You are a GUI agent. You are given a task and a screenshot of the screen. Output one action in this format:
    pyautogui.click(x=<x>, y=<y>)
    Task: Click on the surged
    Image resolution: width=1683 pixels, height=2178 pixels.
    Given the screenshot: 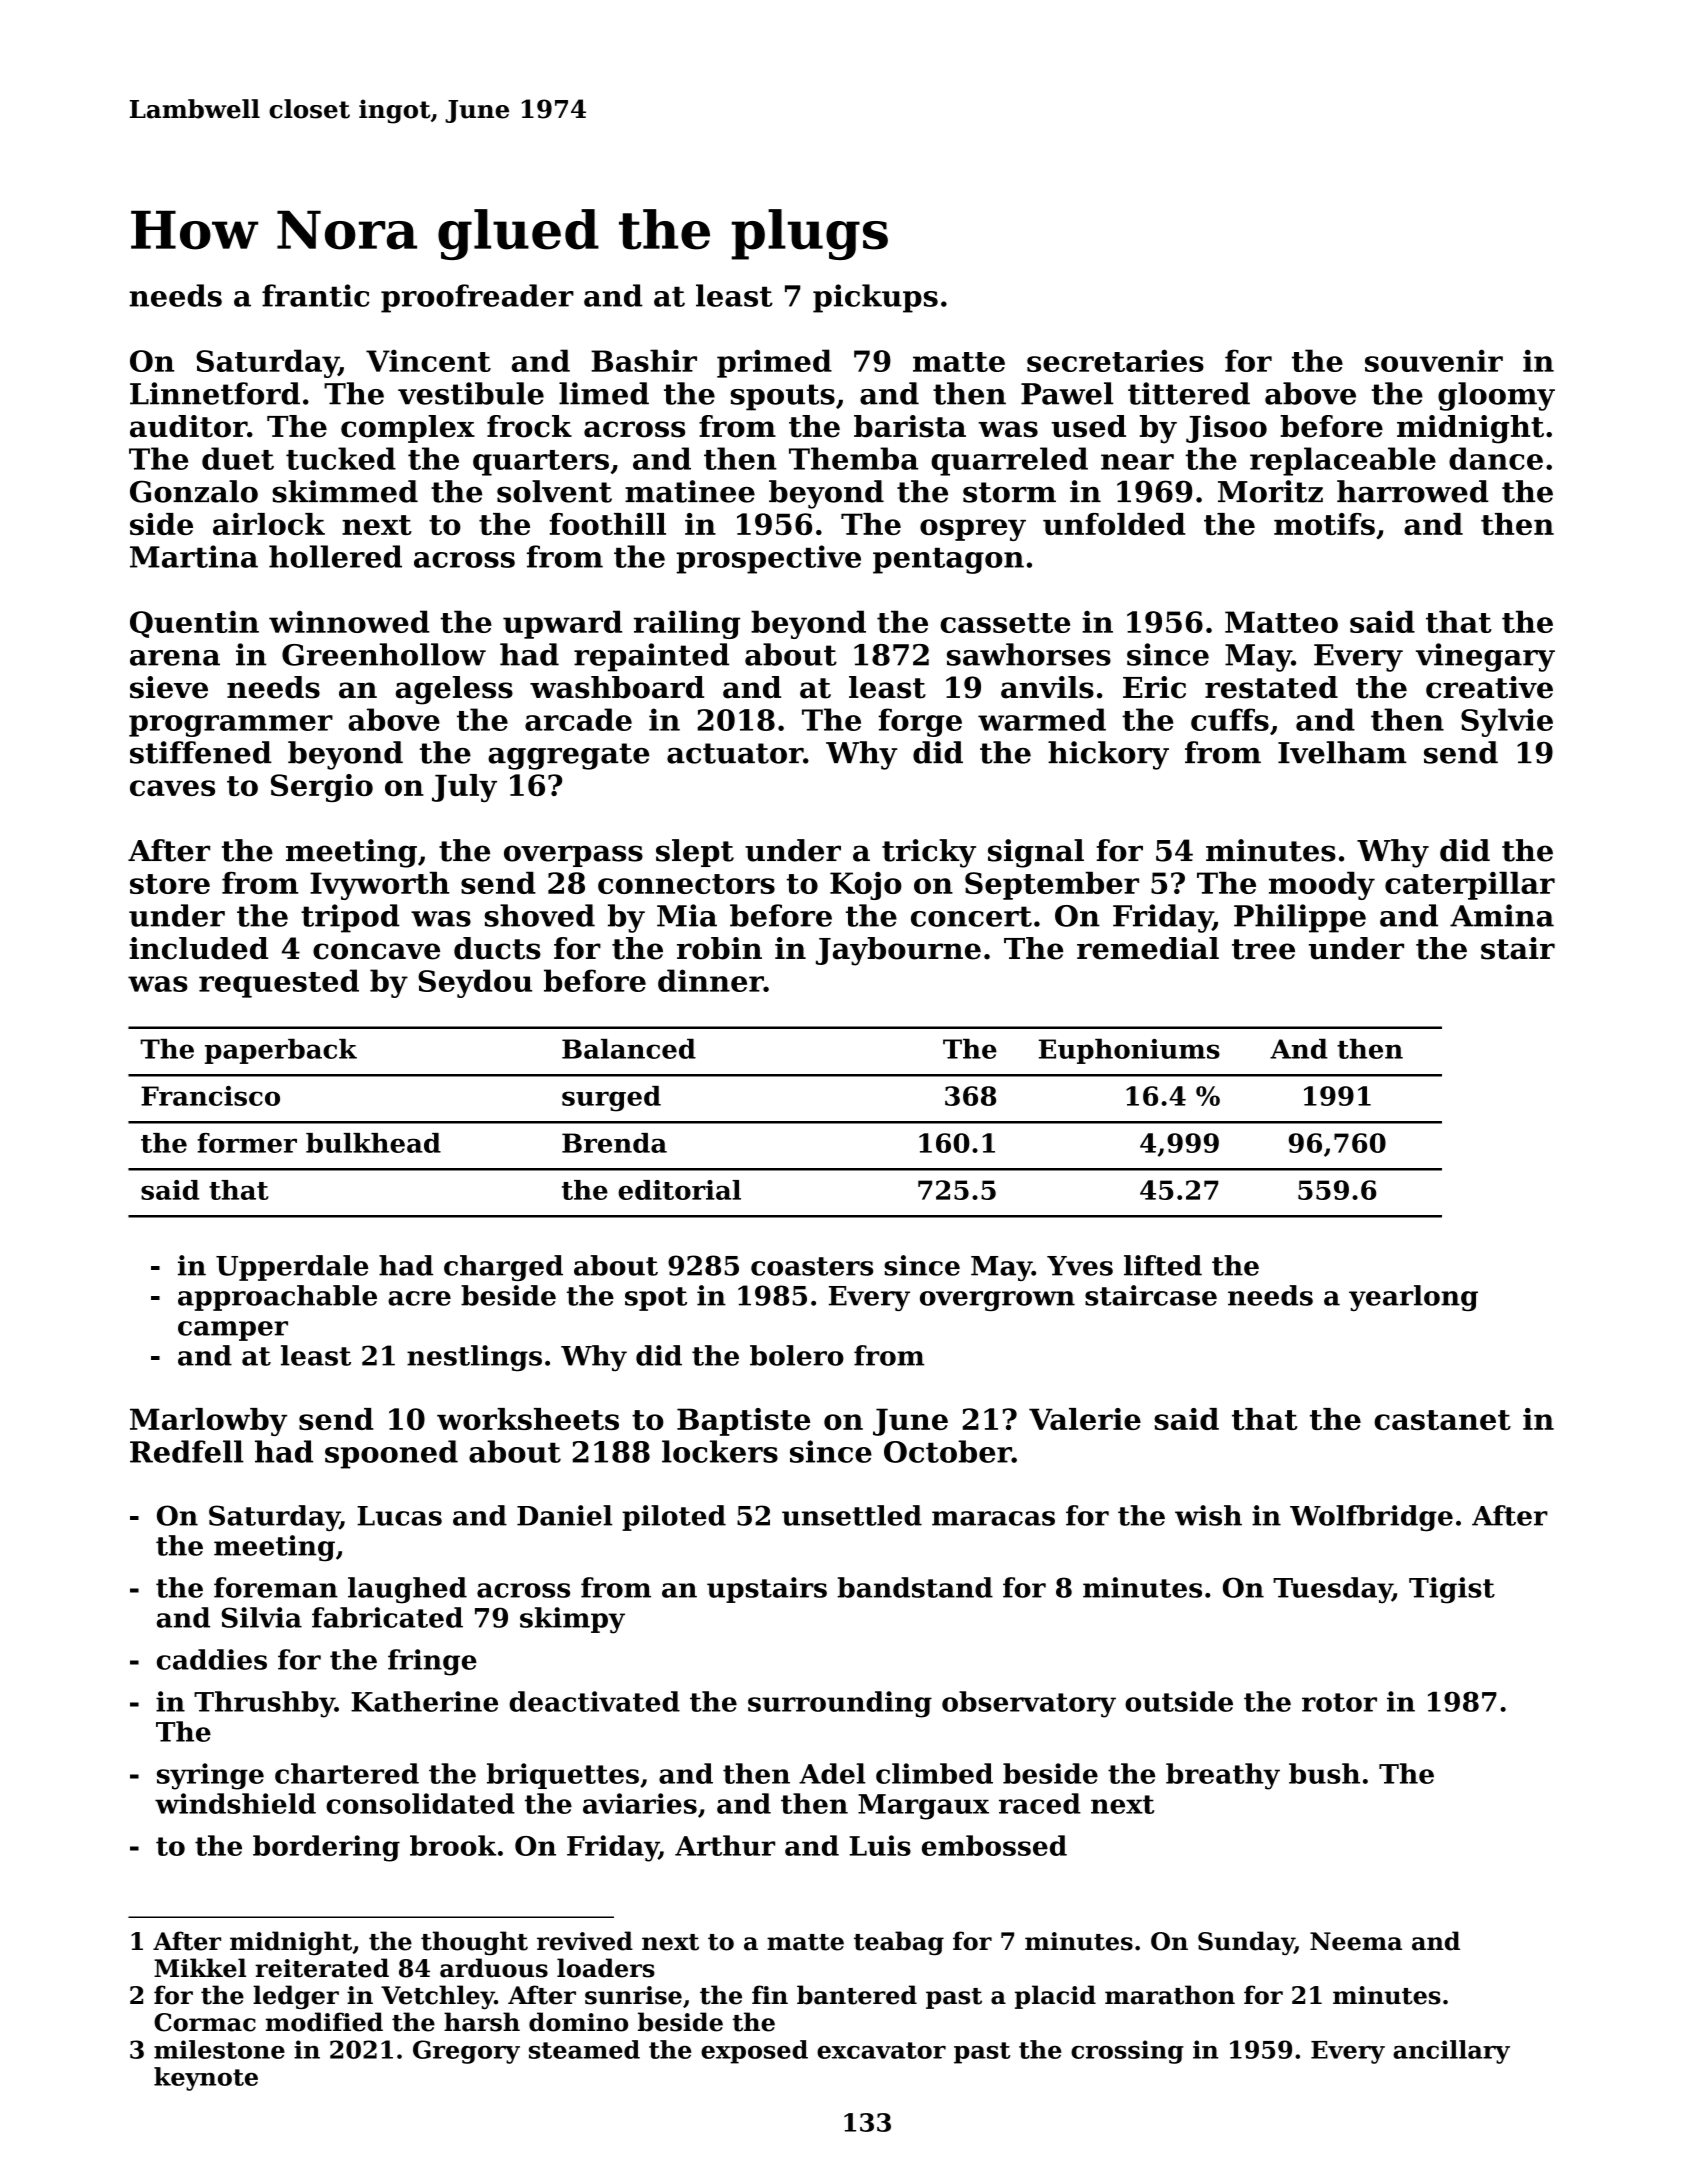 What is the action you would take?
    pyautogui.click(x=611, y=1099)
